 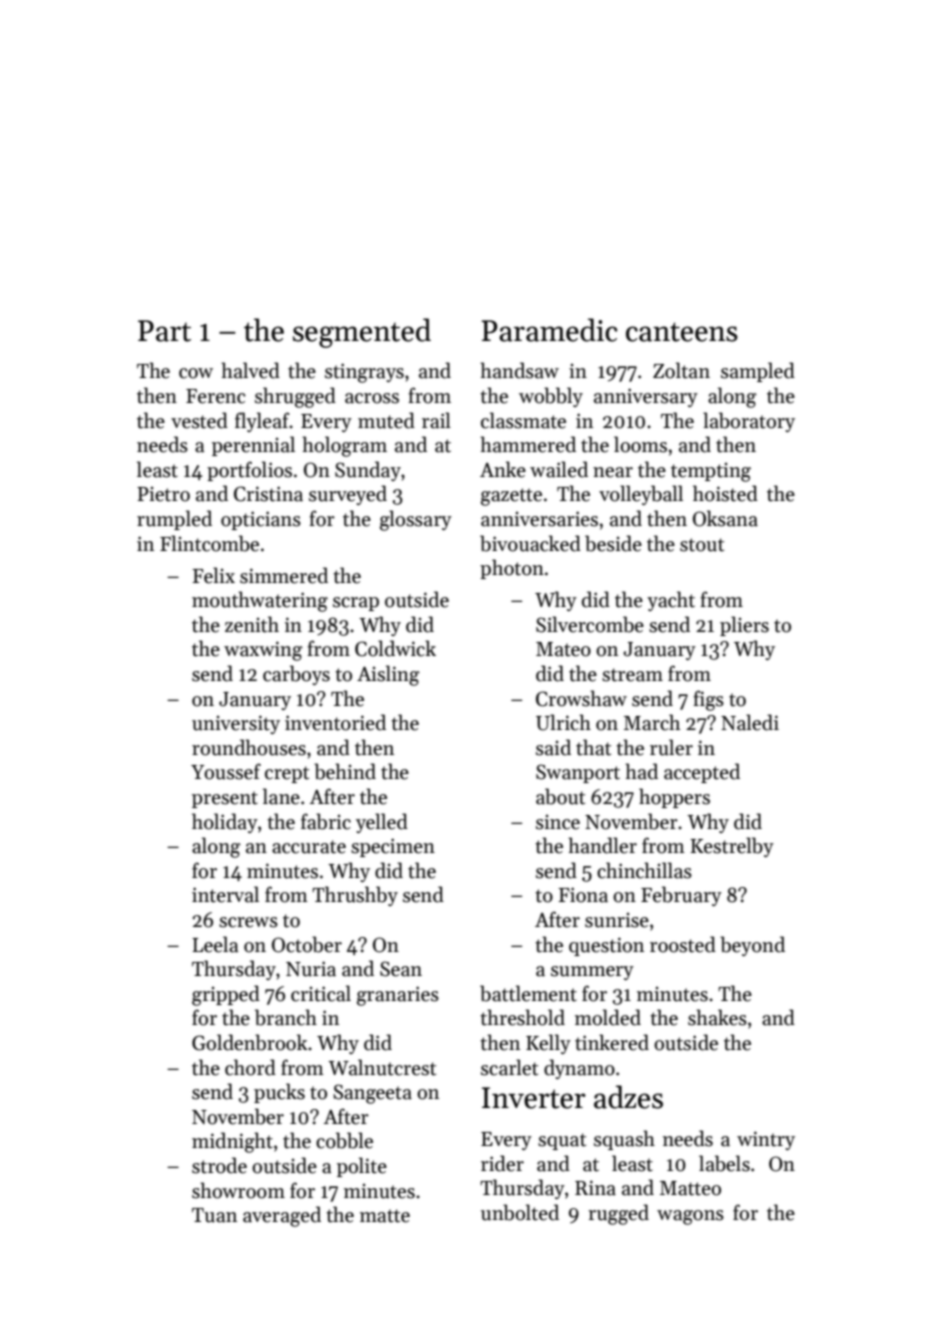 I want to click on squat, so click(x=562, y=1141).
